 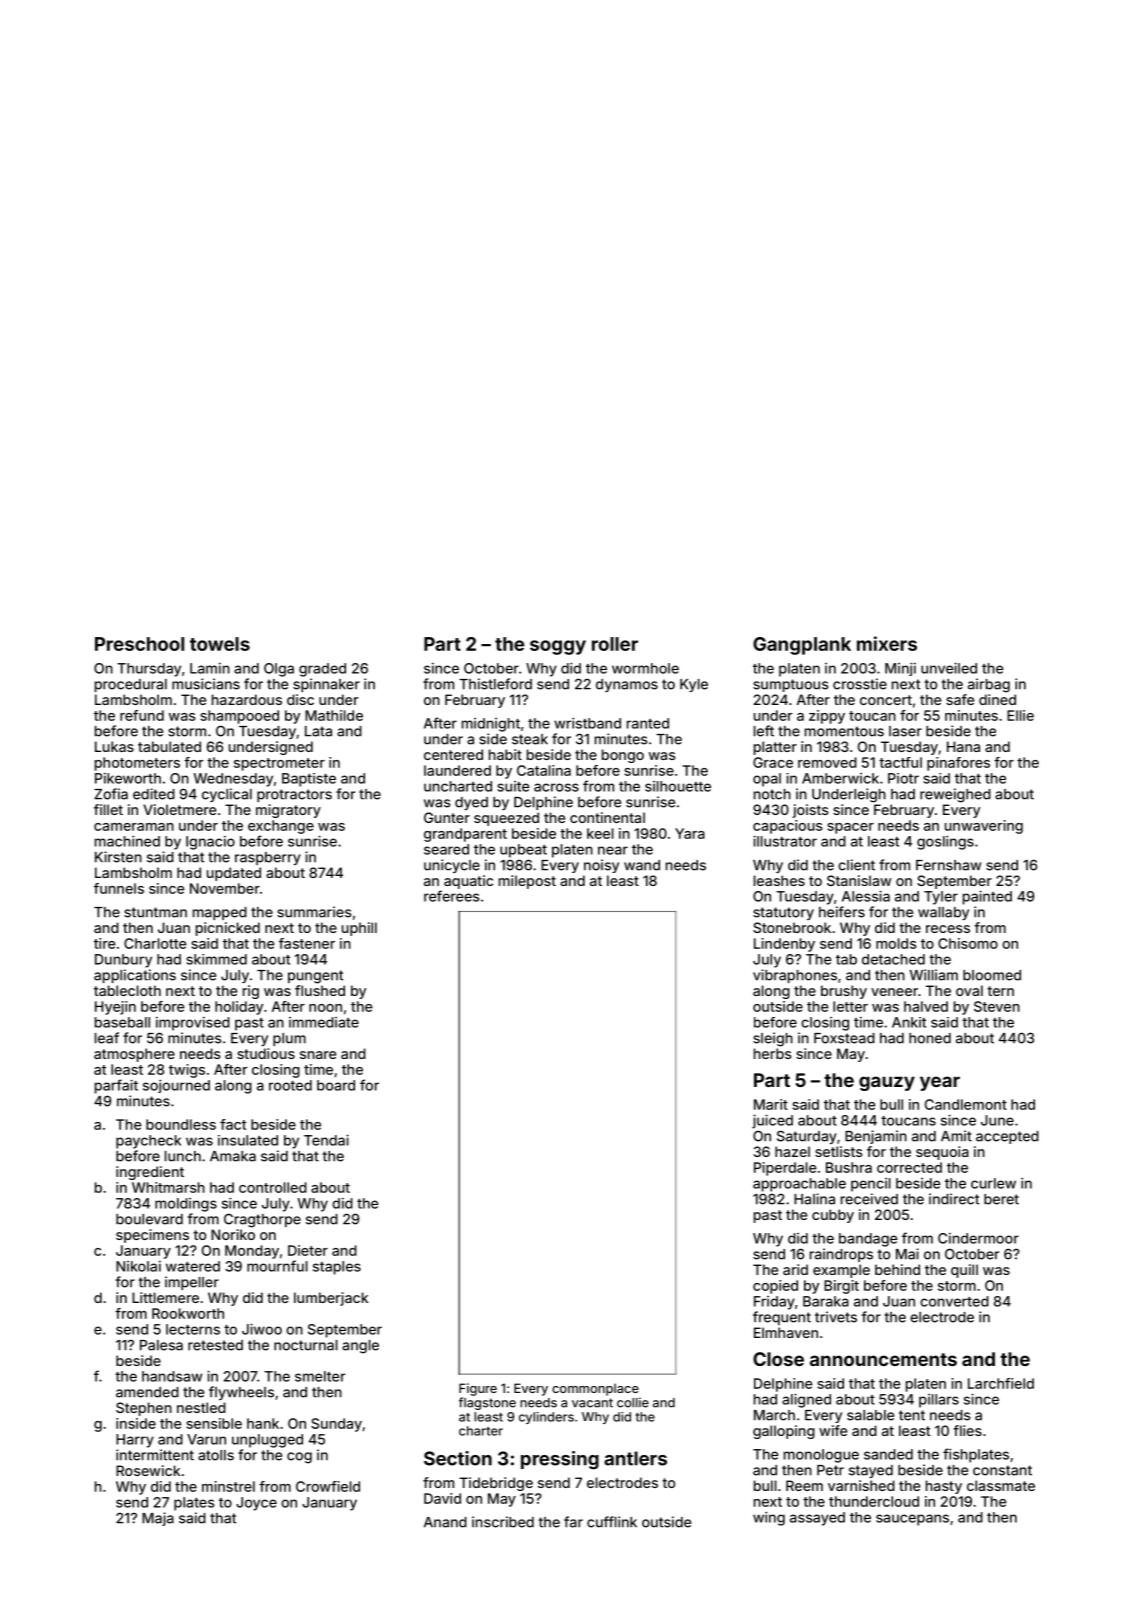 What do you see at coordinates (772, 1121) in the image?
I see `juiced` at bounding box center [772, 1121].
